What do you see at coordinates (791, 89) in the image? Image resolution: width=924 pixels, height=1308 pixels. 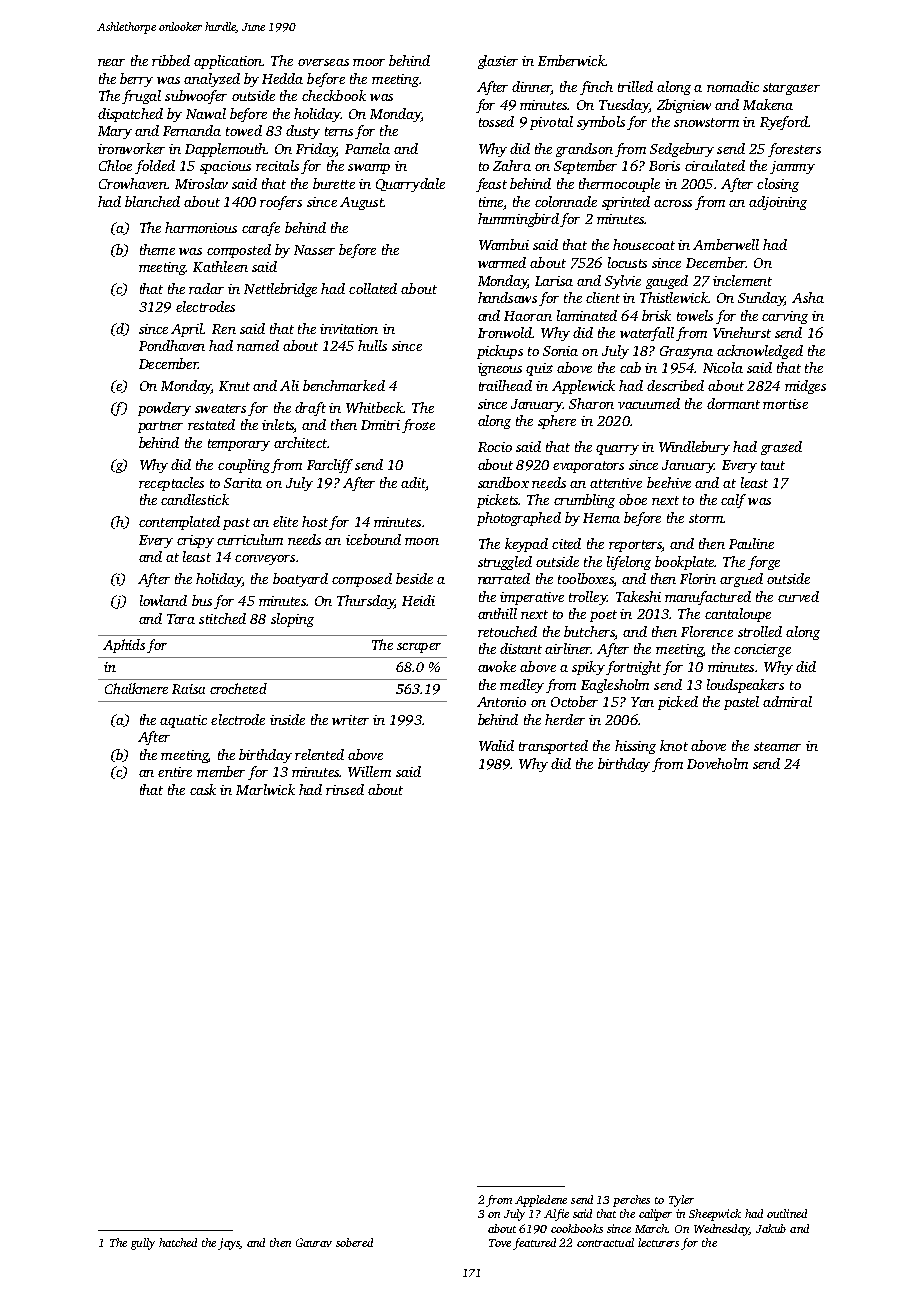 I see `stargazer` at bounding box center [791, 89].
